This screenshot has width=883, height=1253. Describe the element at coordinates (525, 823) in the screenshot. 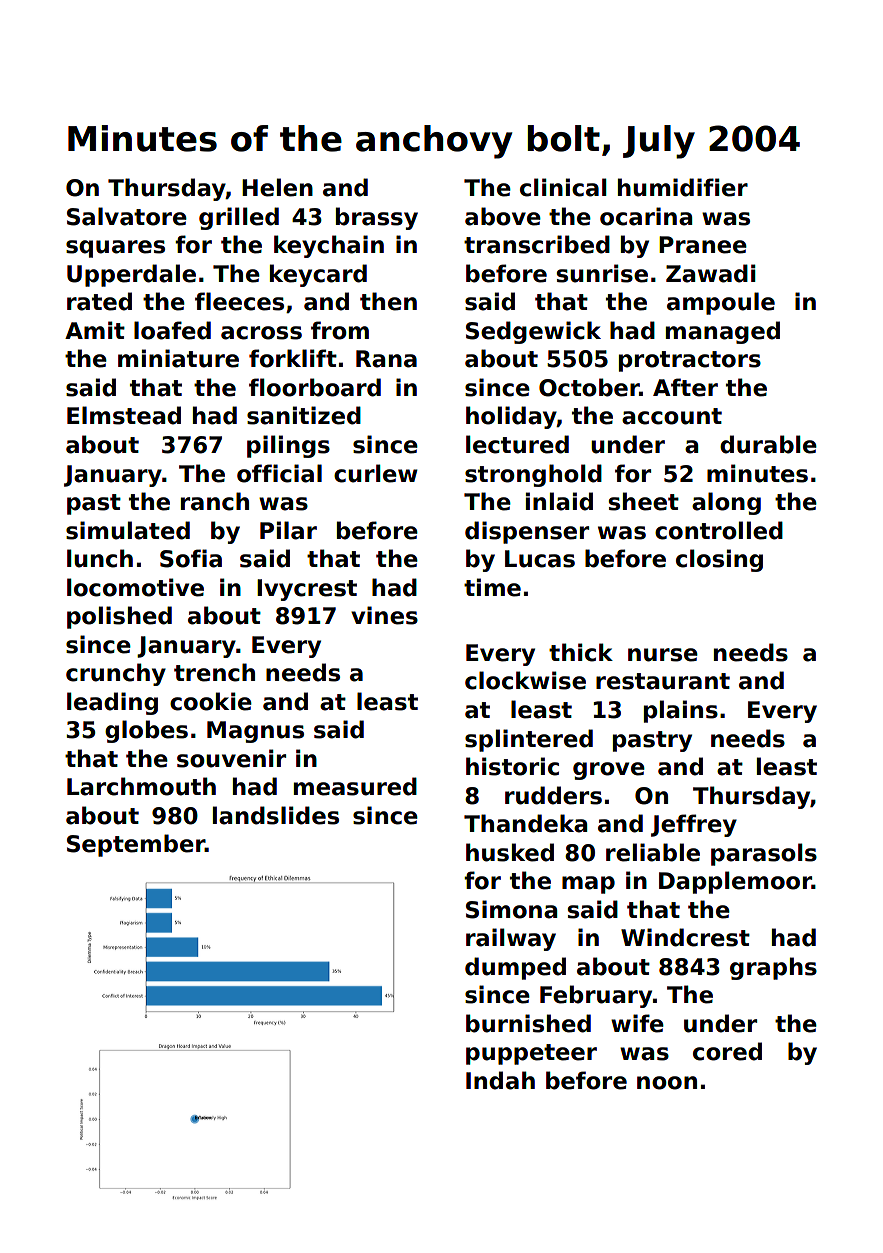

I see `Thandeka` at that location.
